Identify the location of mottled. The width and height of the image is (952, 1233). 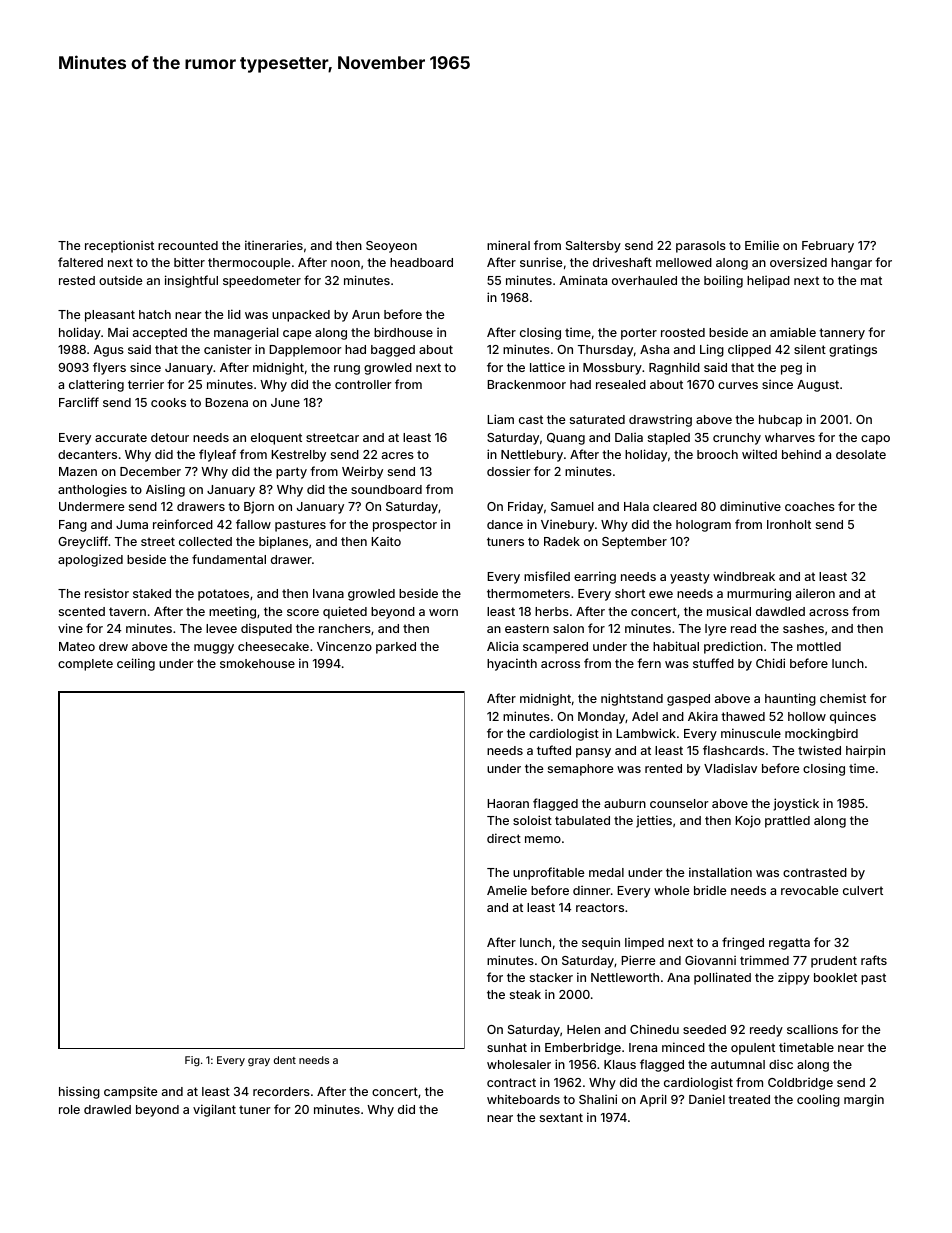
(819, 646).
